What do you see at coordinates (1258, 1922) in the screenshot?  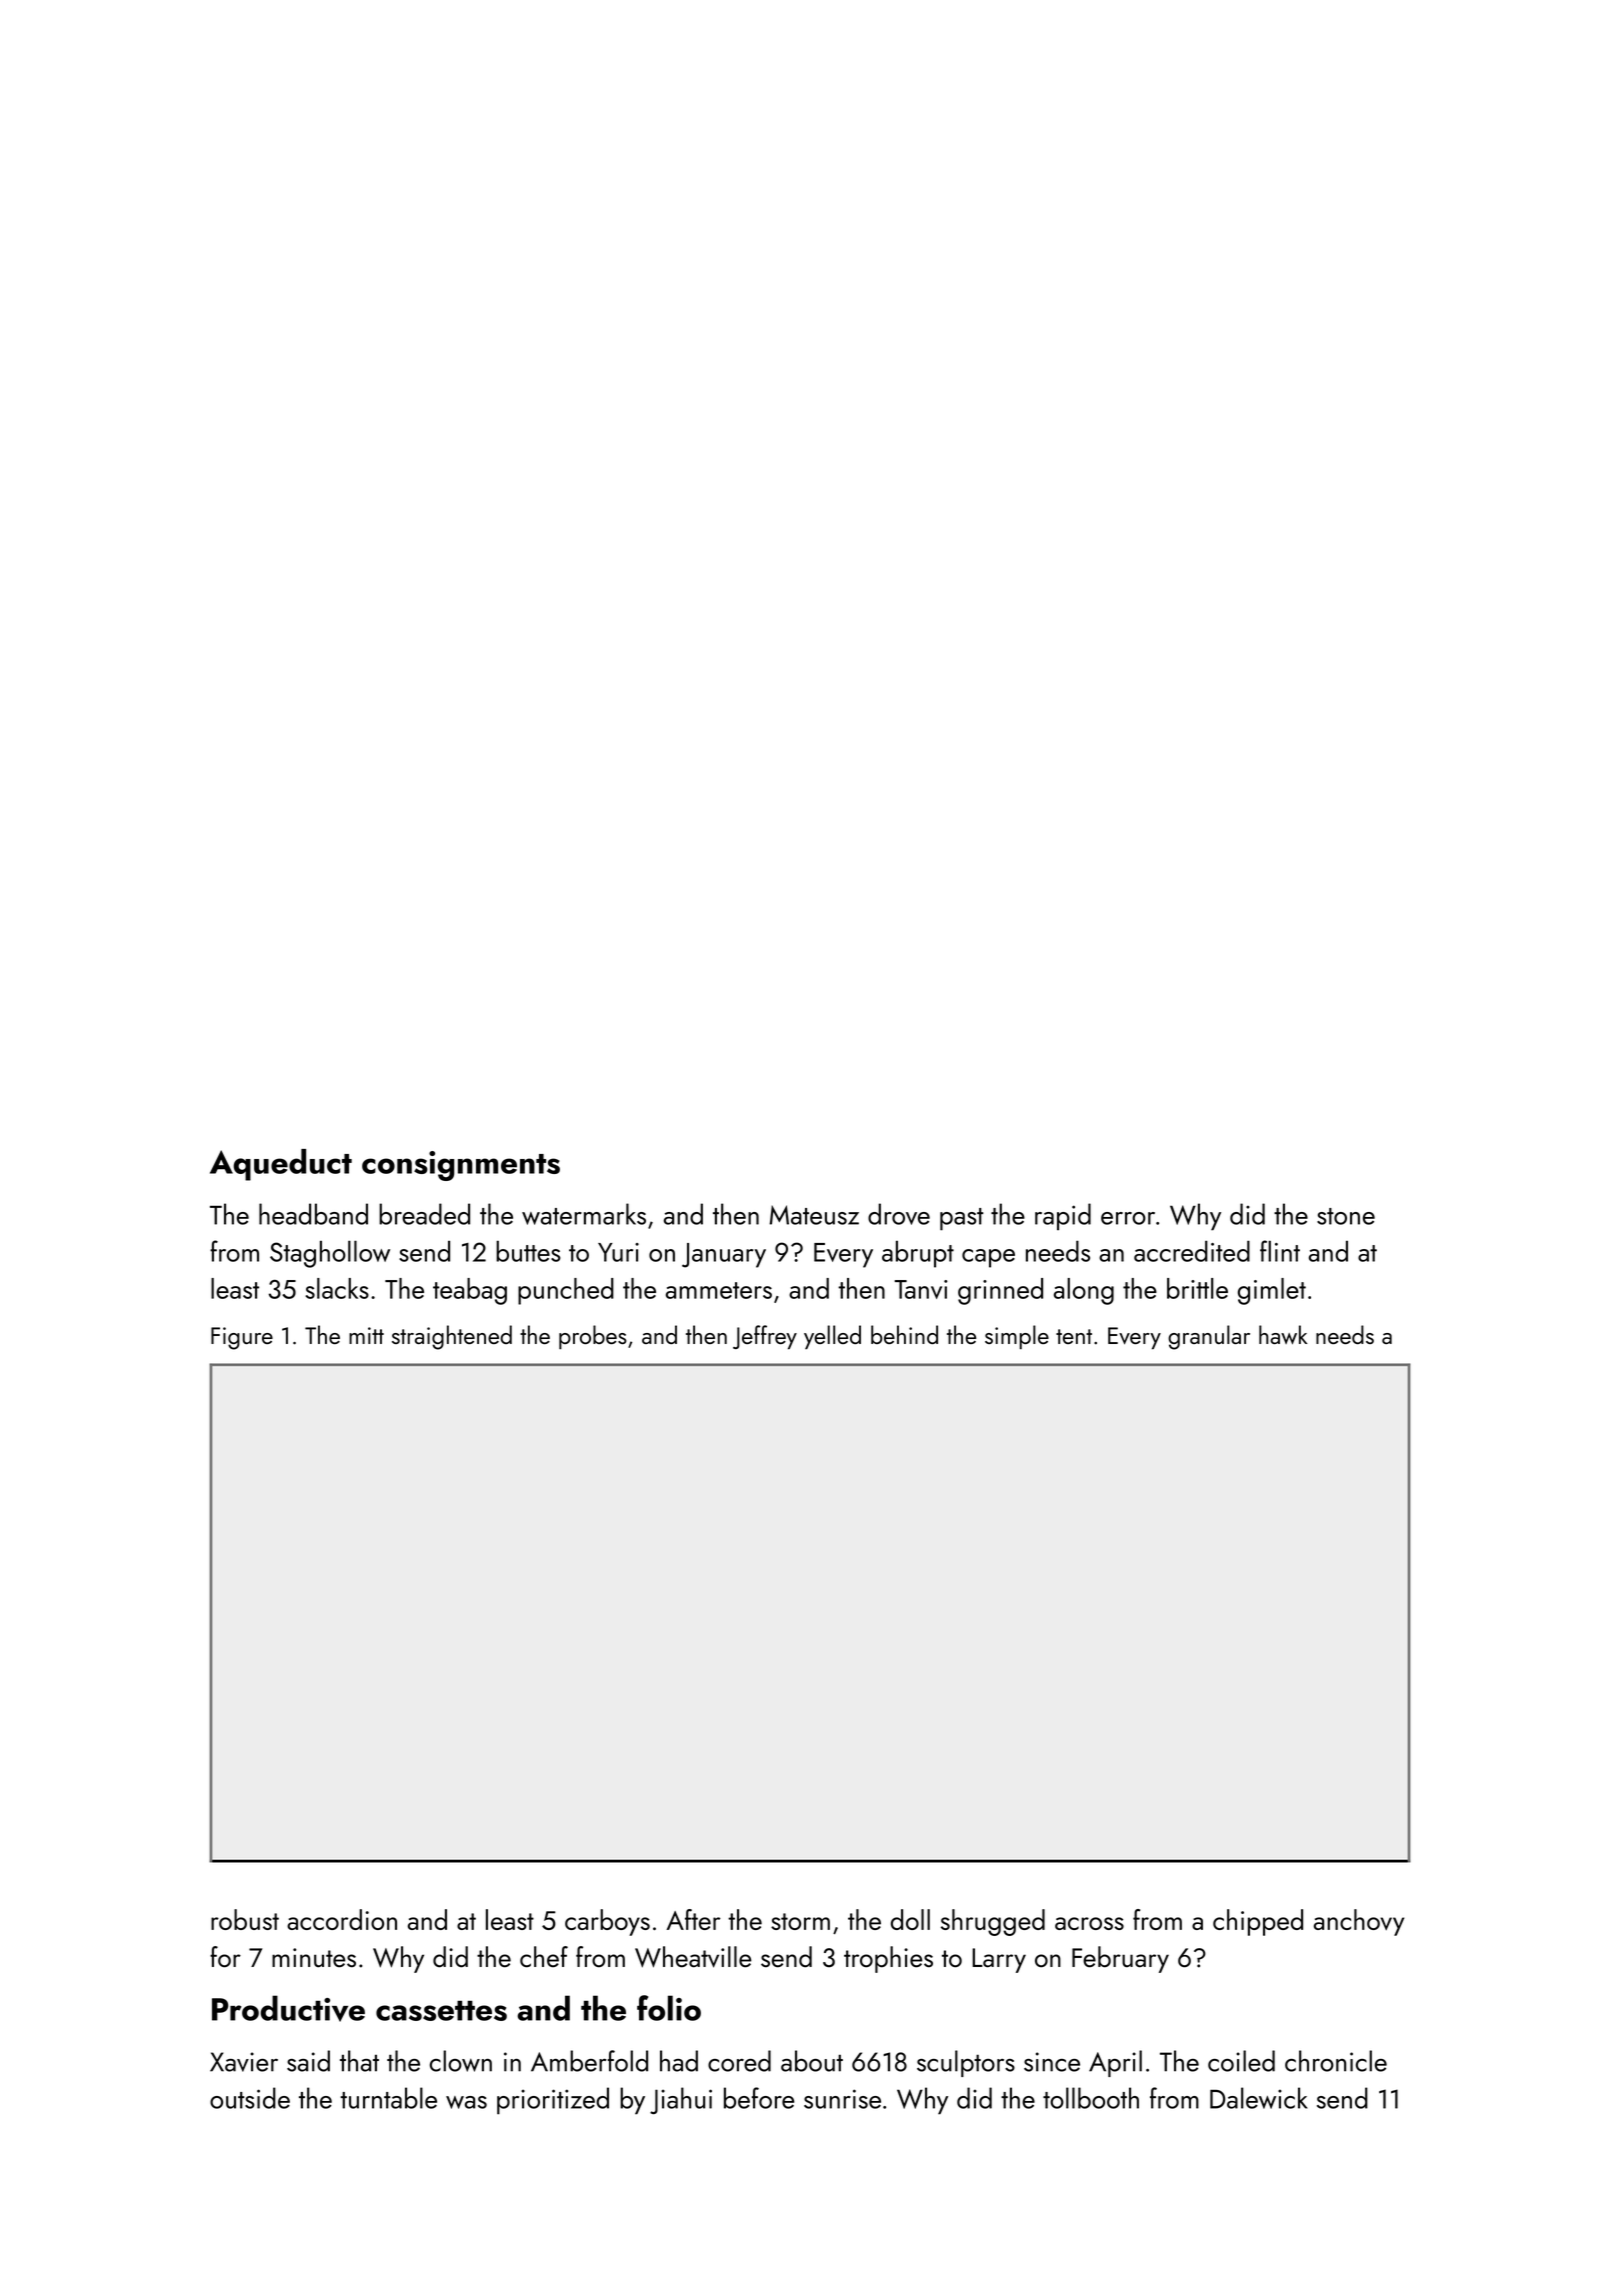 I see `chipped` at bounding box center [1258, 1922].
